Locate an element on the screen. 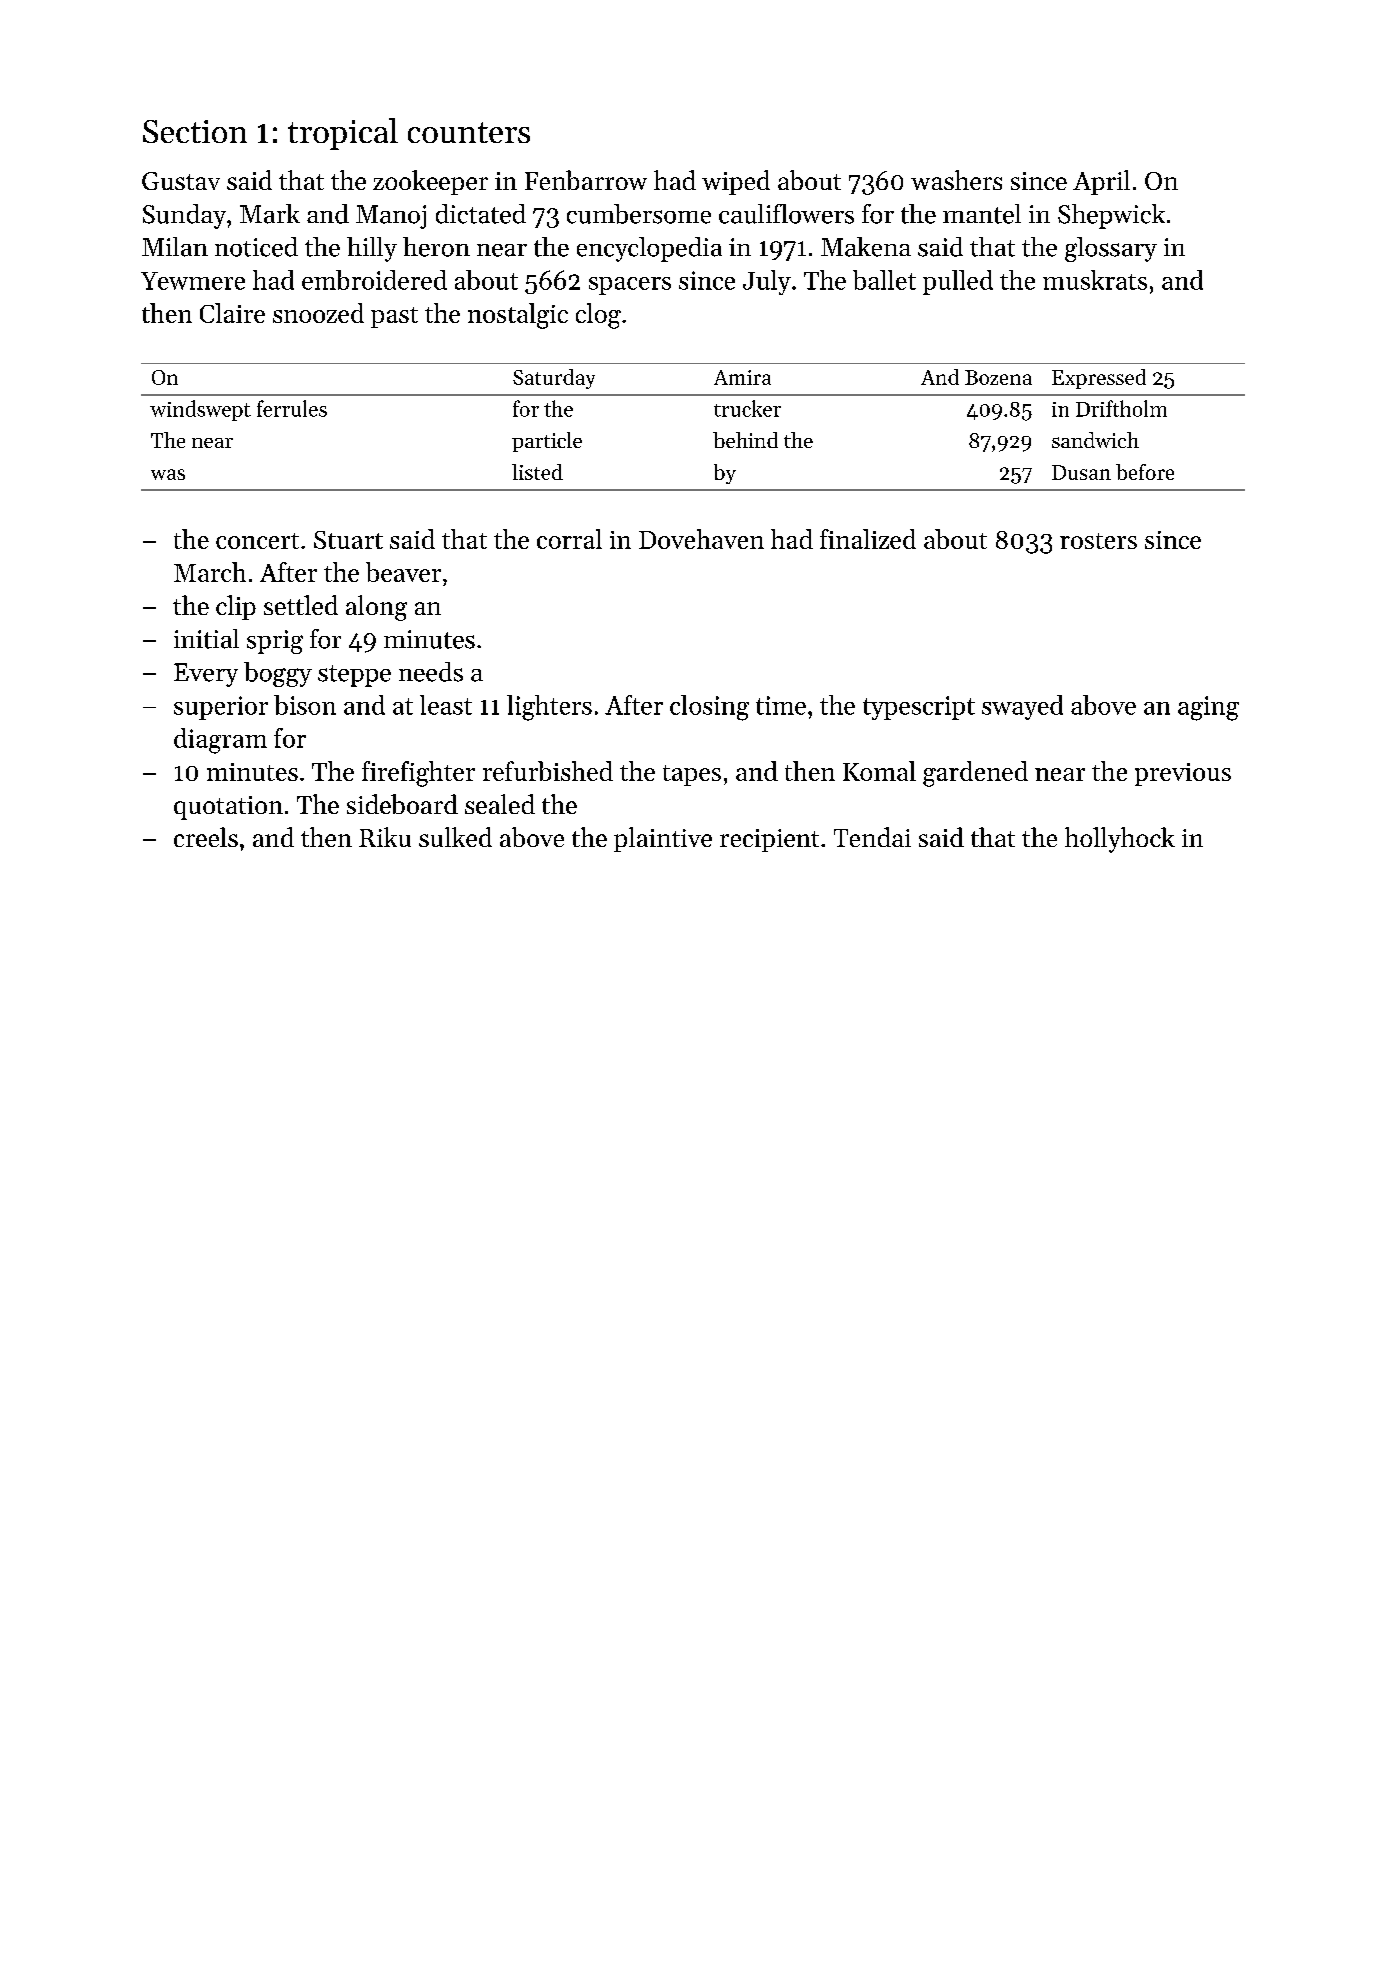 The height and width of the screenshot is (1969, 1386). corral is located at coordinates (569, 539).
